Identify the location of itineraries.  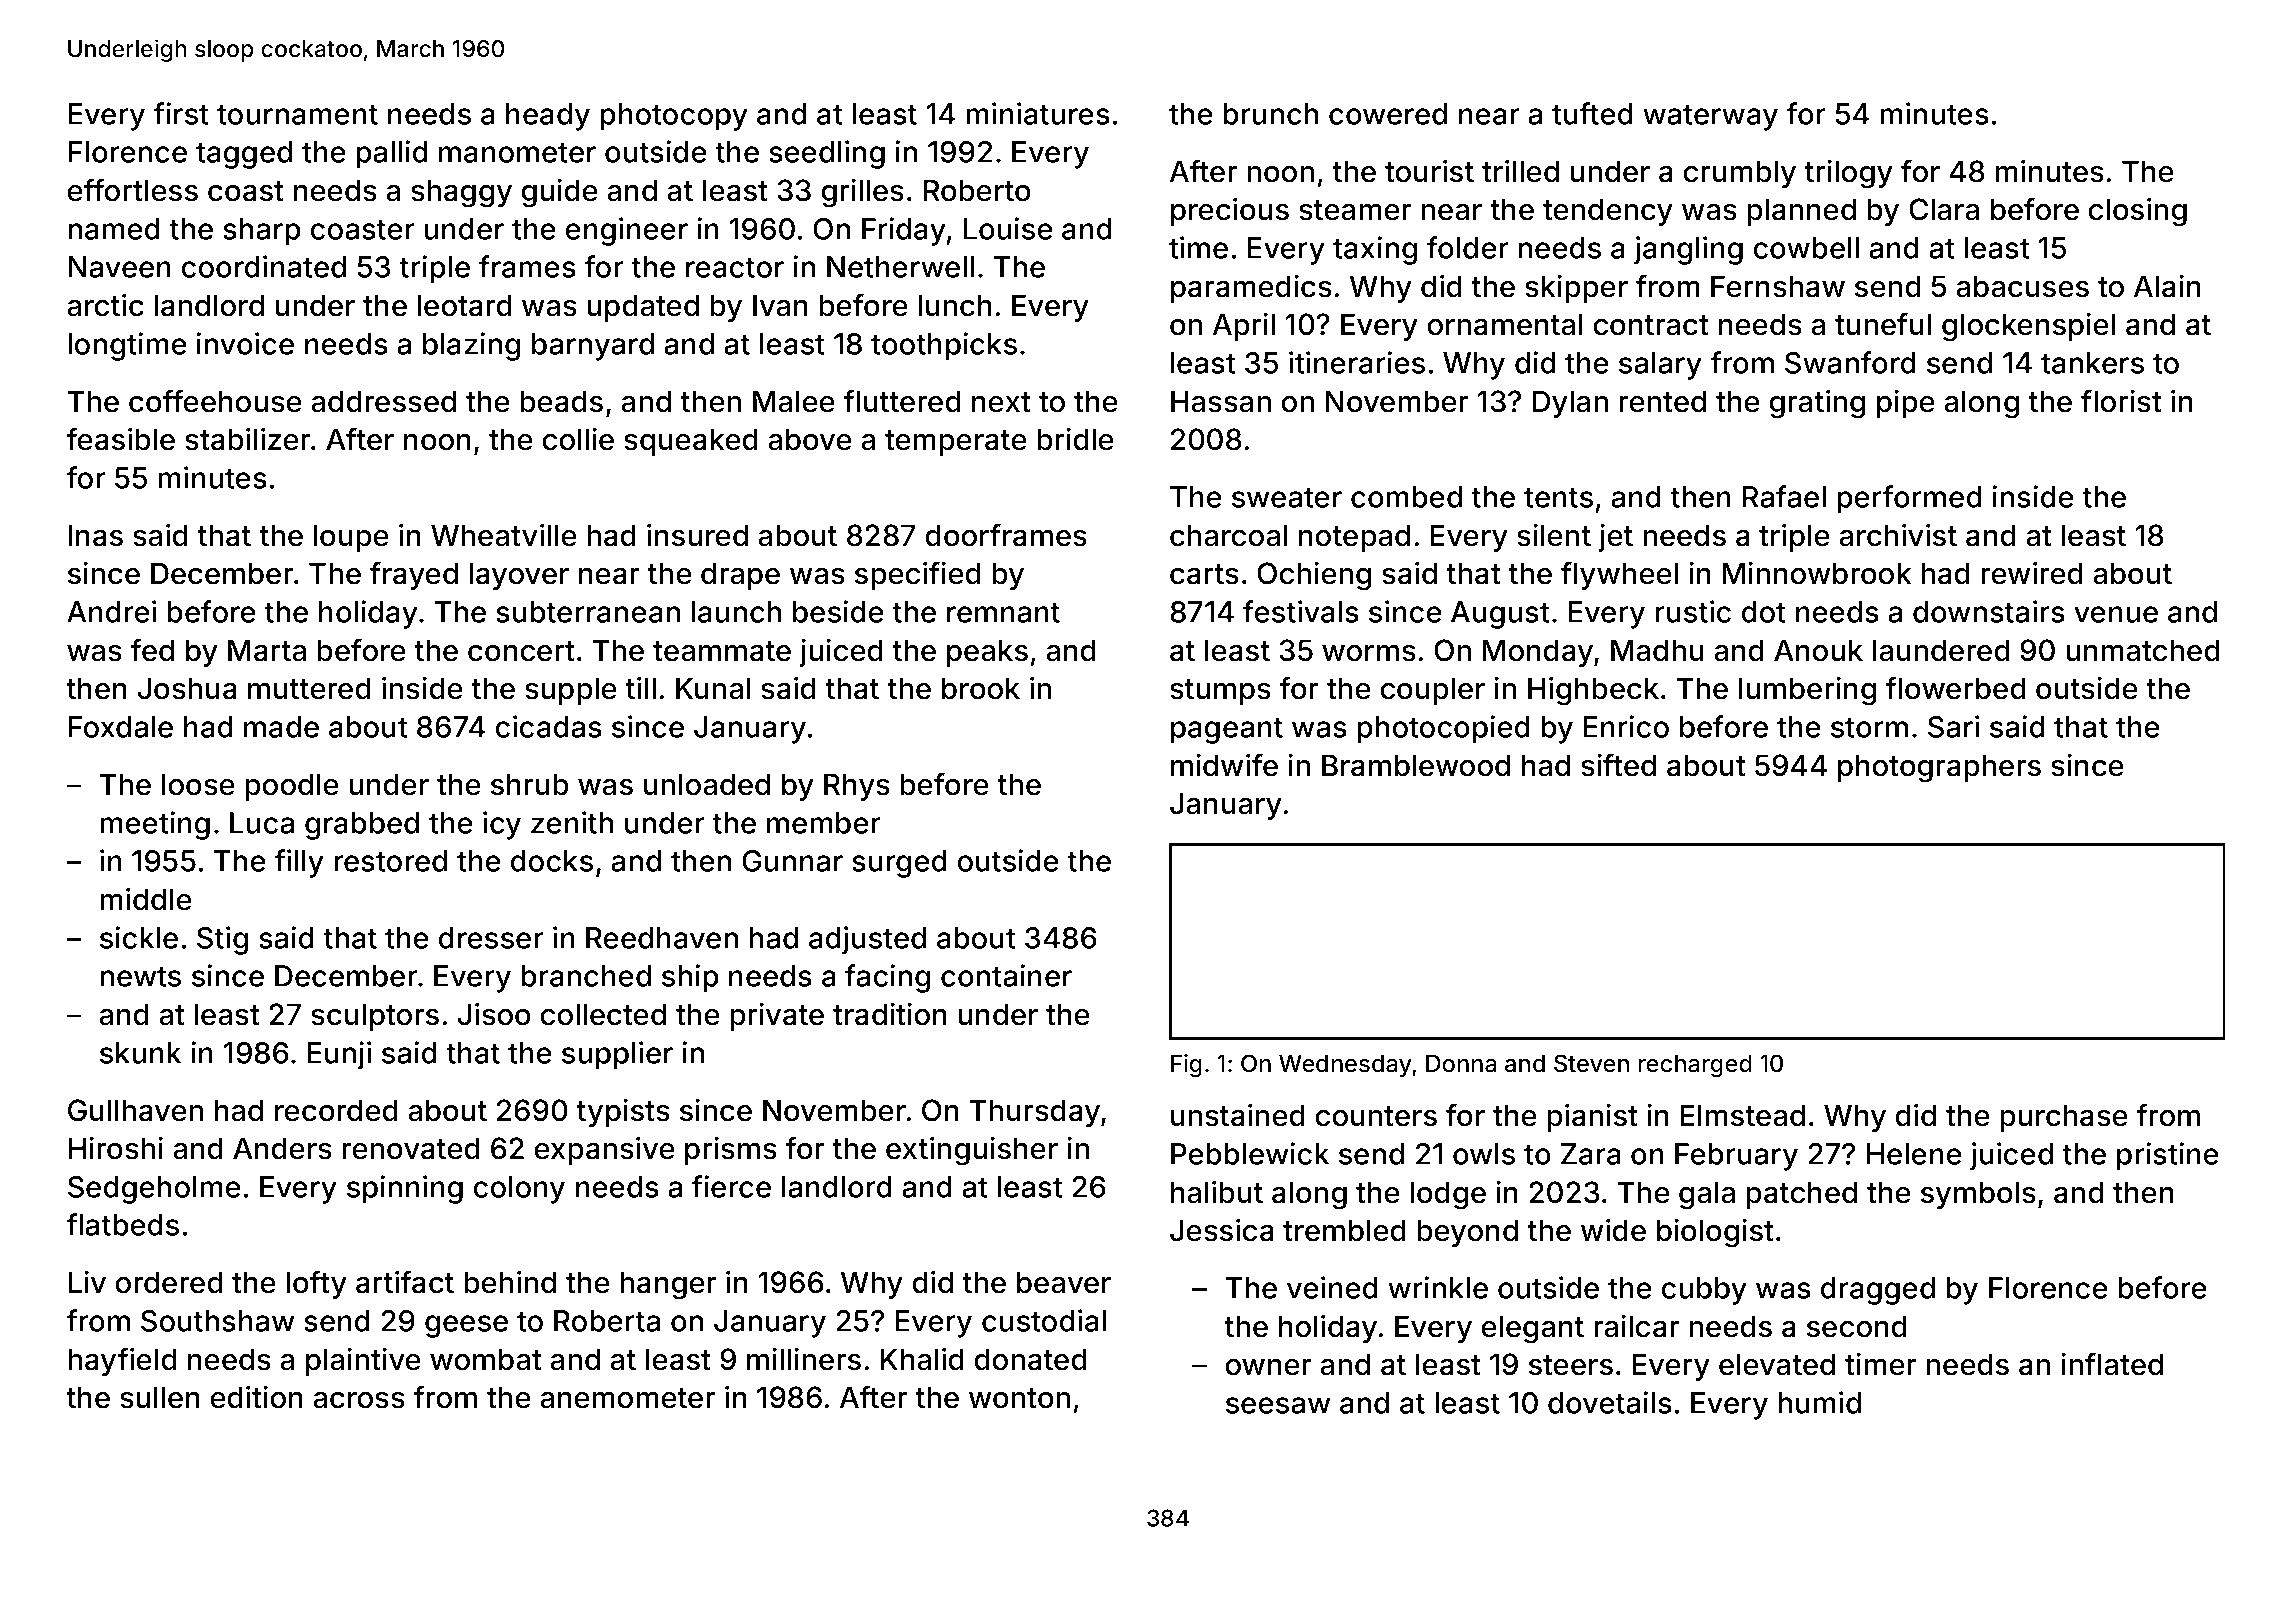
(1357, 362).
